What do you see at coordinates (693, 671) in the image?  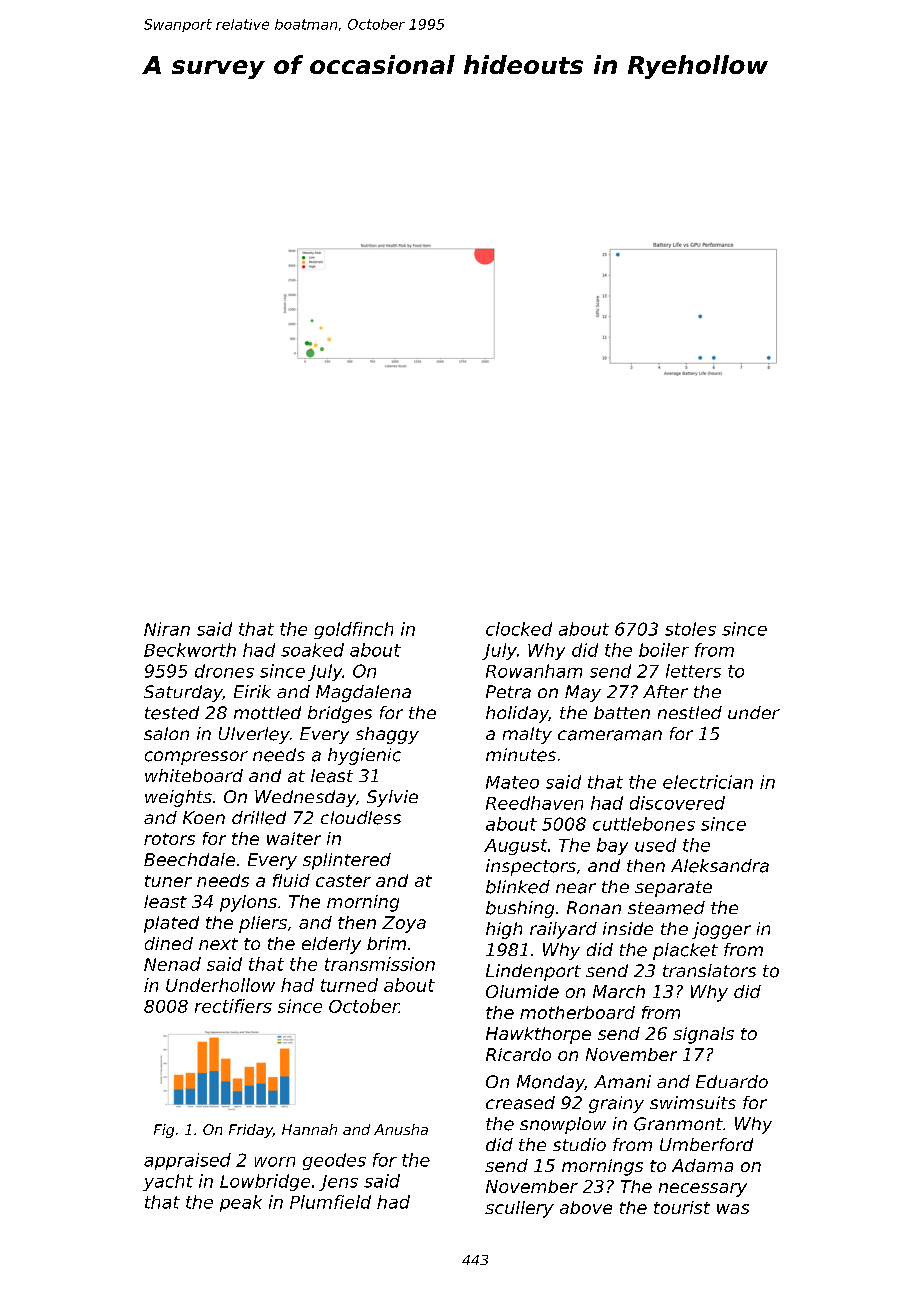 I see `letters` at bounding box center [693, 671].
